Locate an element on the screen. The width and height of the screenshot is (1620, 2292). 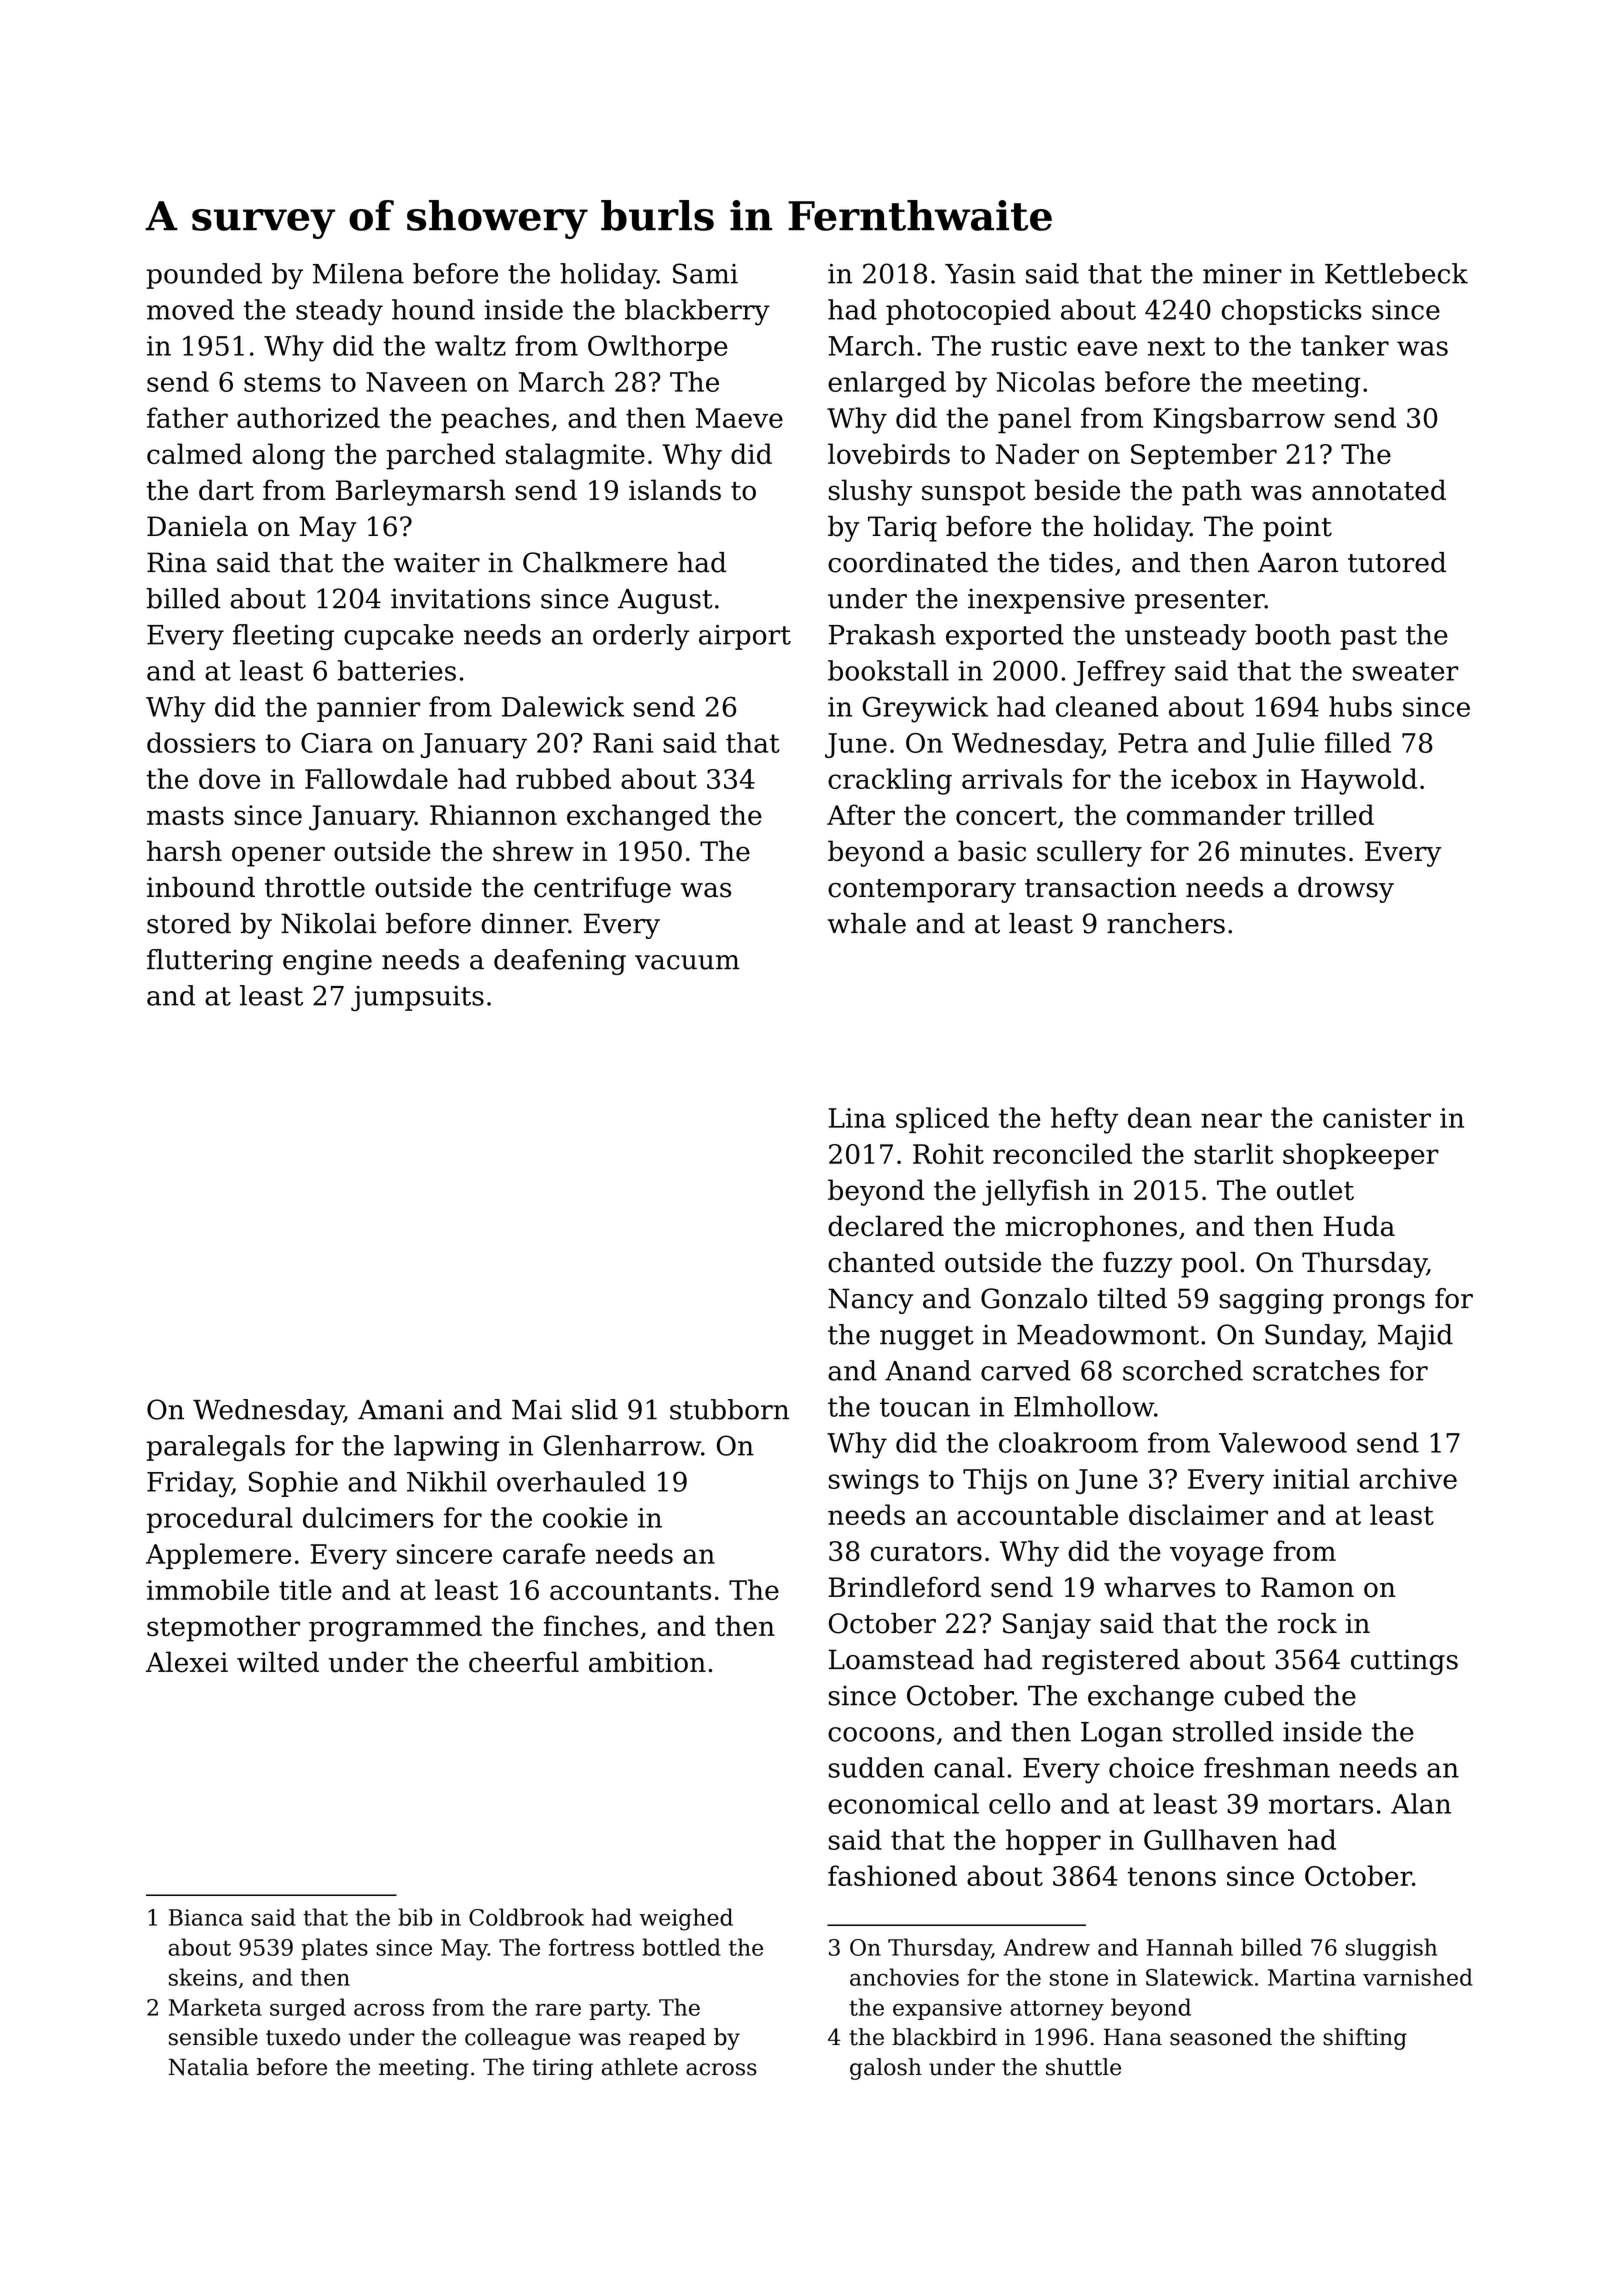
coordinated is located at coordinates (908, 562).
